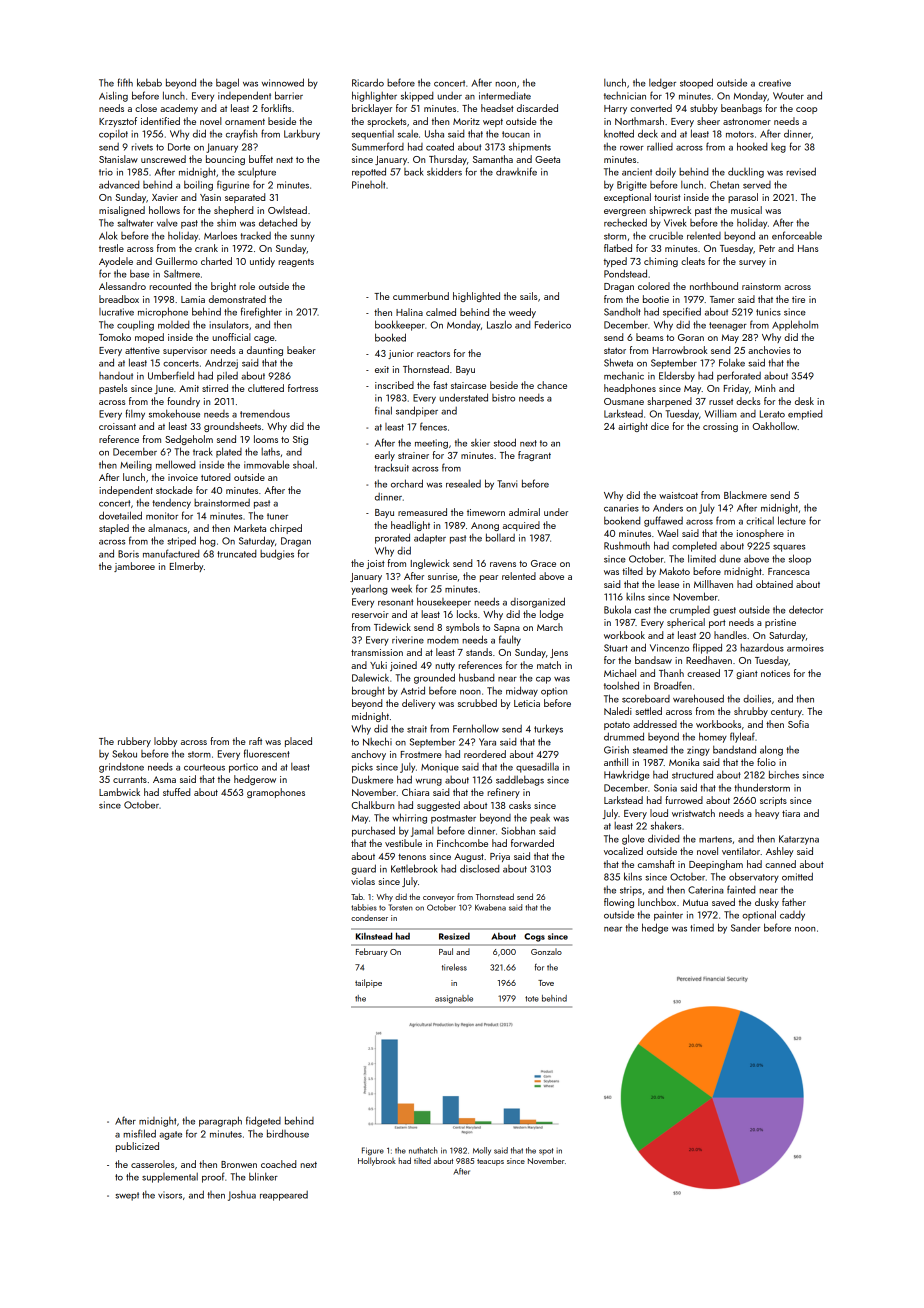 This document has width=924, height=1308. What do you see at coordinates (724, 185) in the document?
I see `Chetan` at bounding box center [724, 185].
